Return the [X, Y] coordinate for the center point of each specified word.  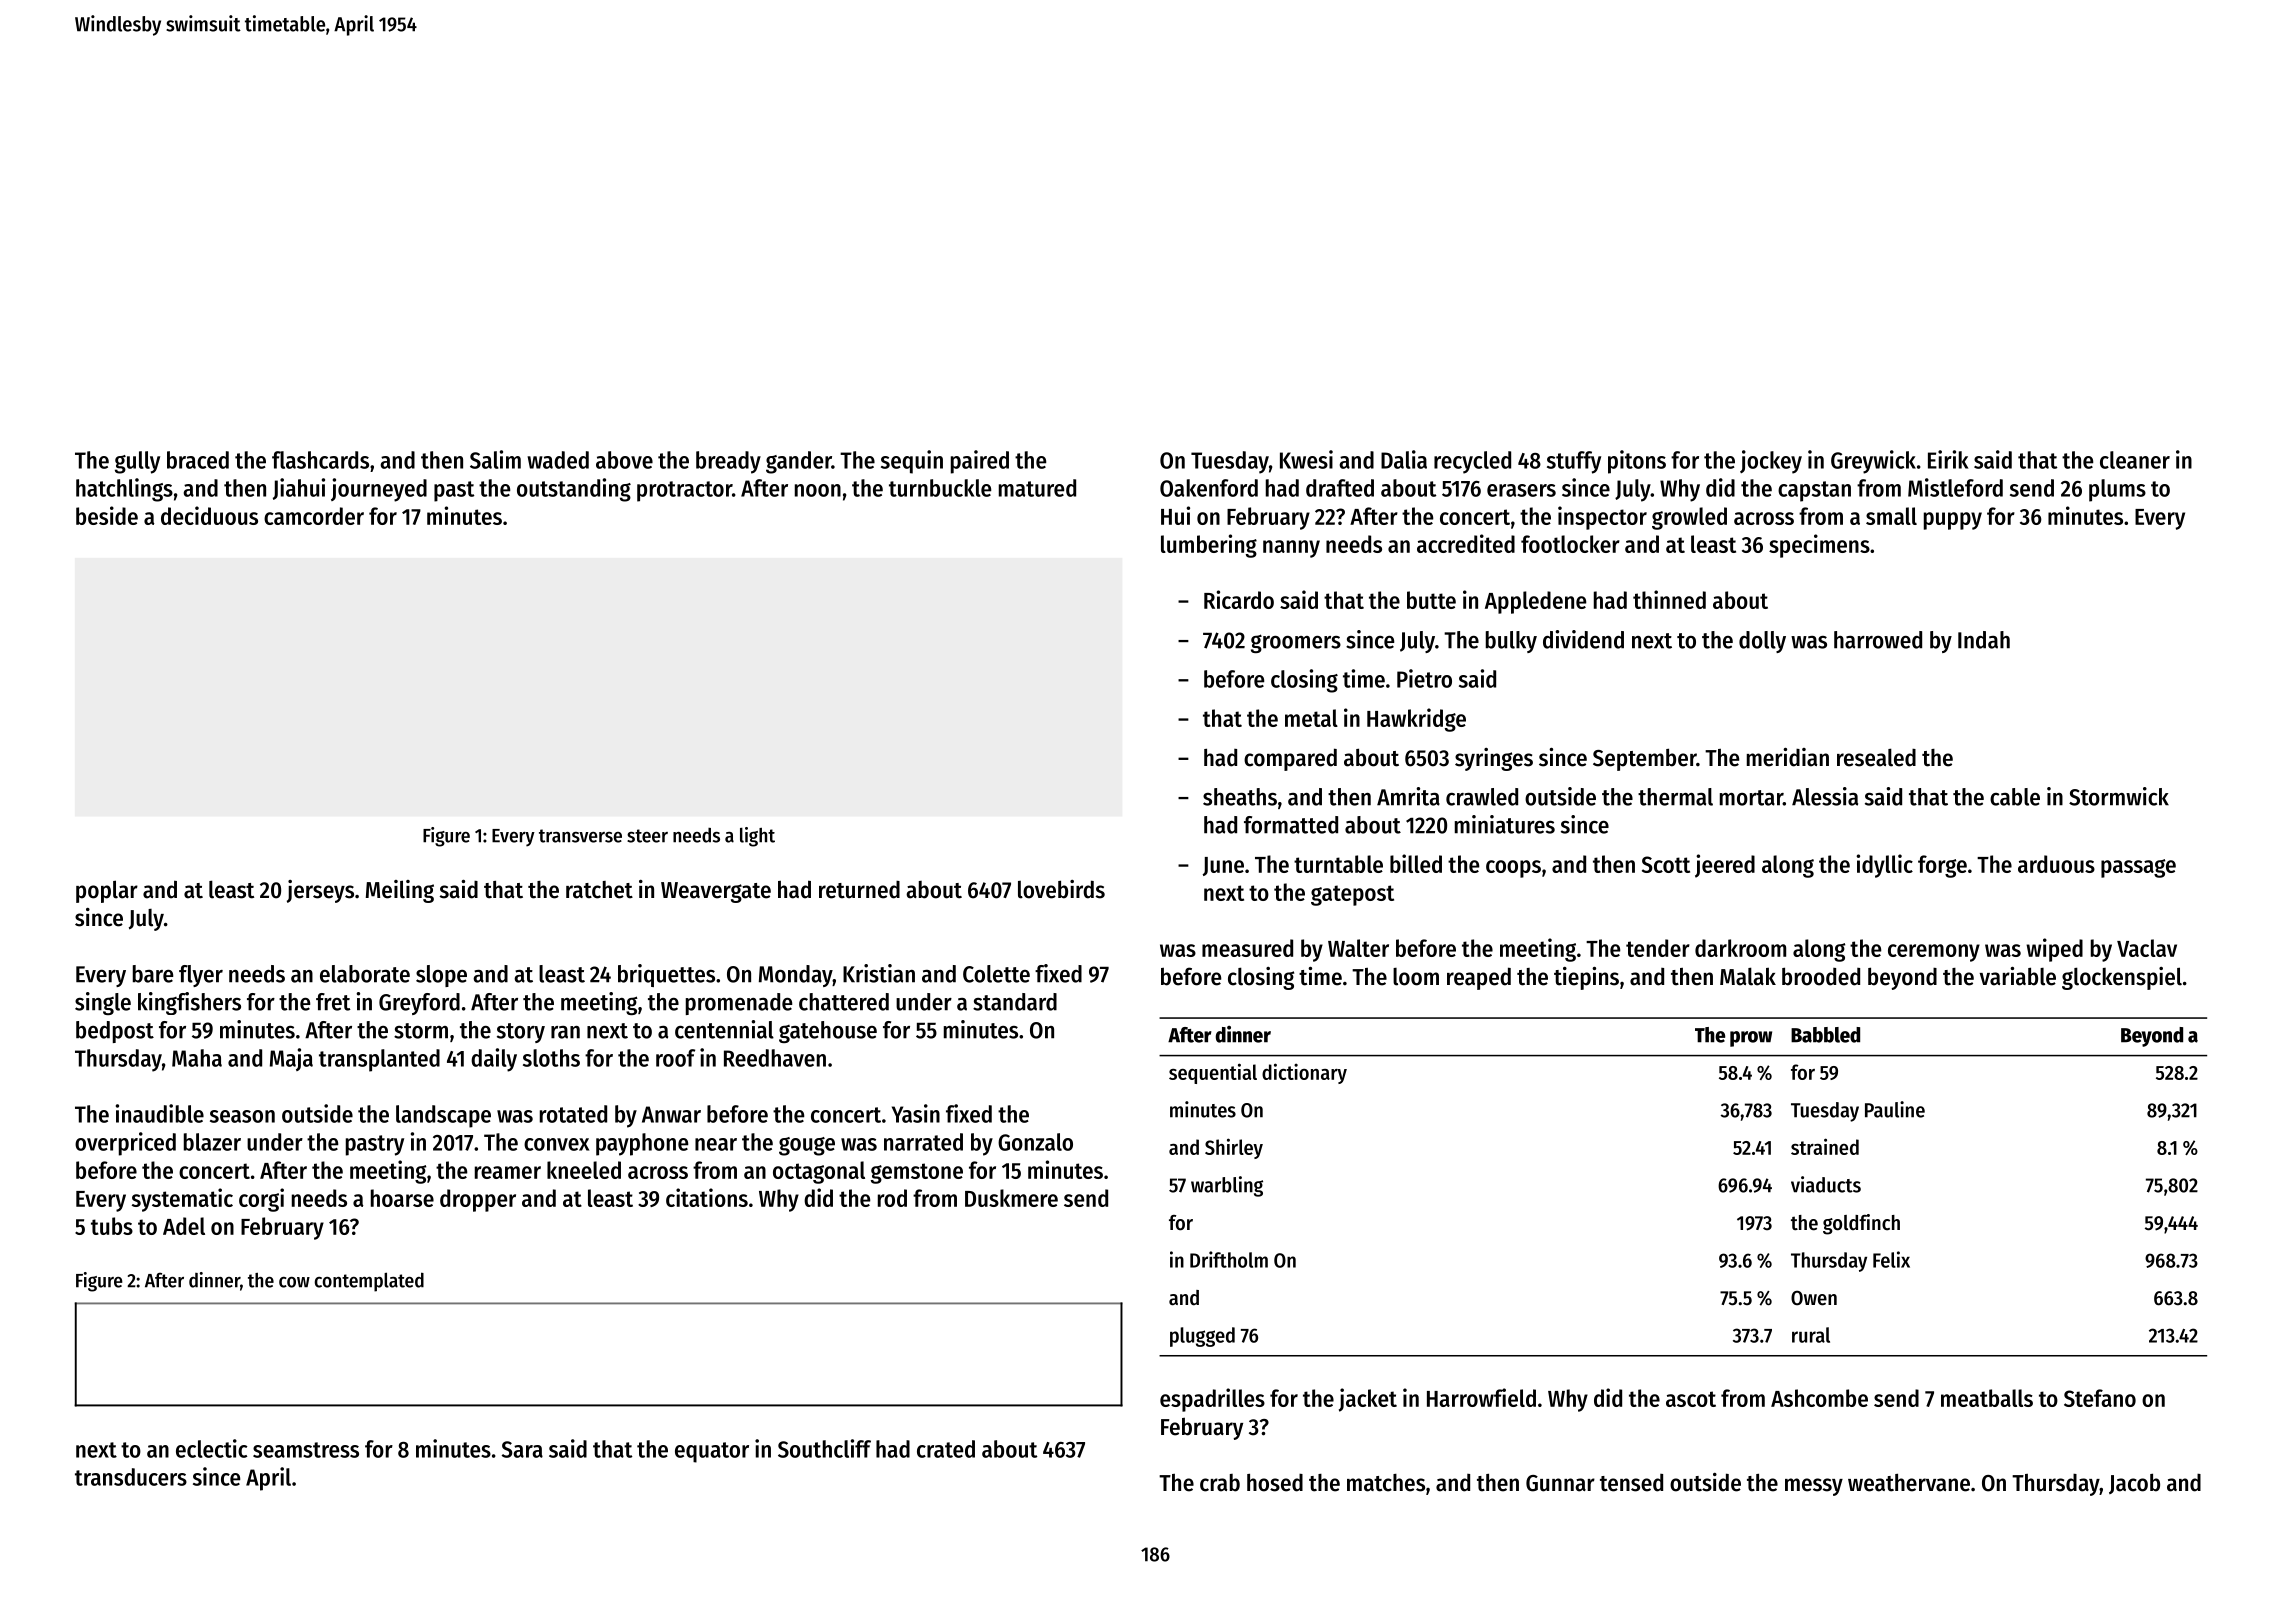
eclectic [211, 1448]
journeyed [379, 490]
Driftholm [1229, 1259]
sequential [1213, 1073]
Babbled [1825, 1035]
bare [153, 974]
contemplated [369, 1282]
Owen [1814, 1298]
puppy [1953, 521]
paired [980, 462]
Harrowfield [1481, 1397]
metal [1311, 718]
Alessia [1825, 796]
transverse [580, 836]
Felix [1891, 1259]
